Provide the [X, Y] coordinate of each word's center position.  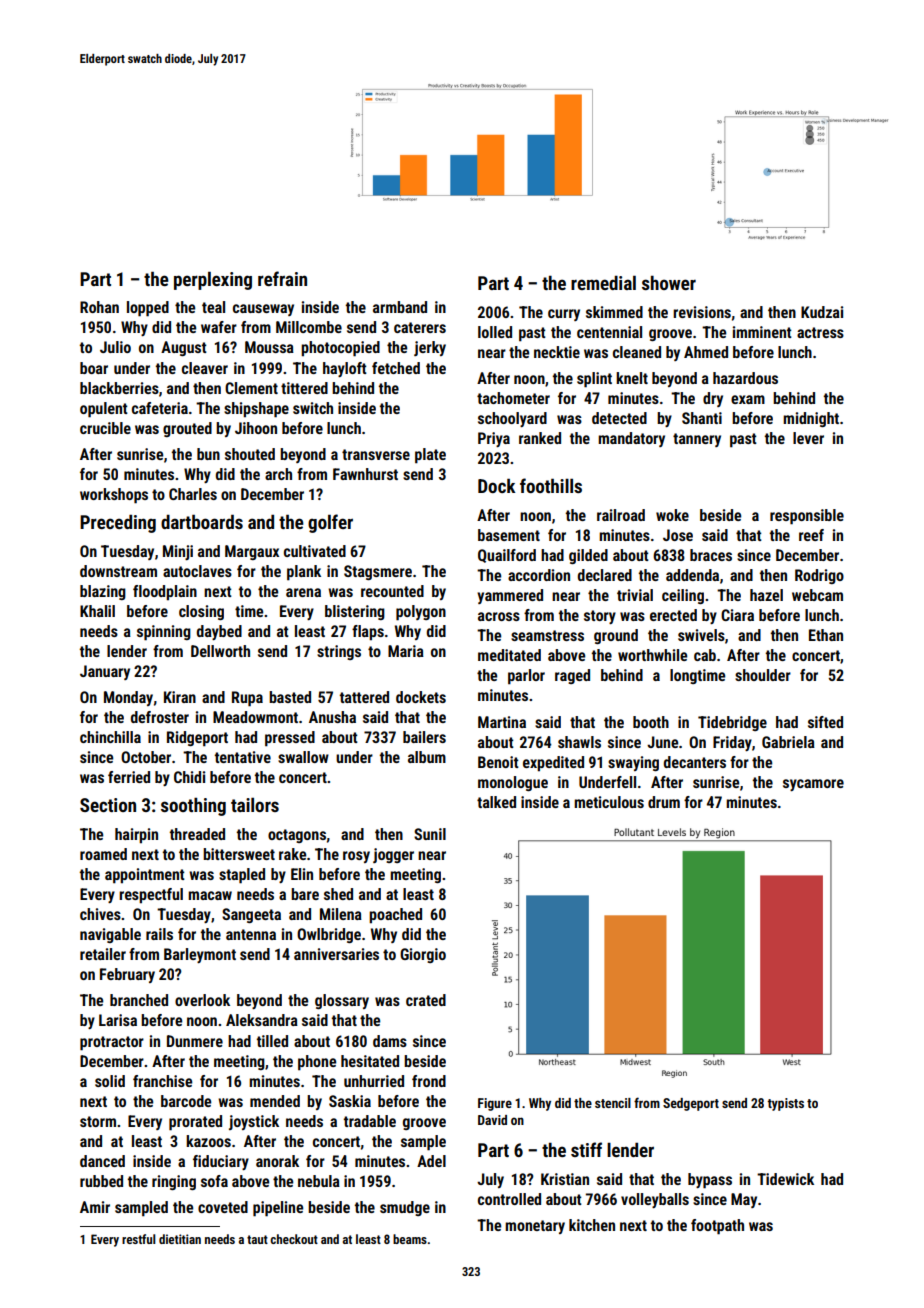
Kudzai [822, 312]
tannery [697, 440]
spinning [164, 633]
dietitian [180, 1239]
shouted [250, 454]
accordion [539, 575]
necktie [557, 352]
